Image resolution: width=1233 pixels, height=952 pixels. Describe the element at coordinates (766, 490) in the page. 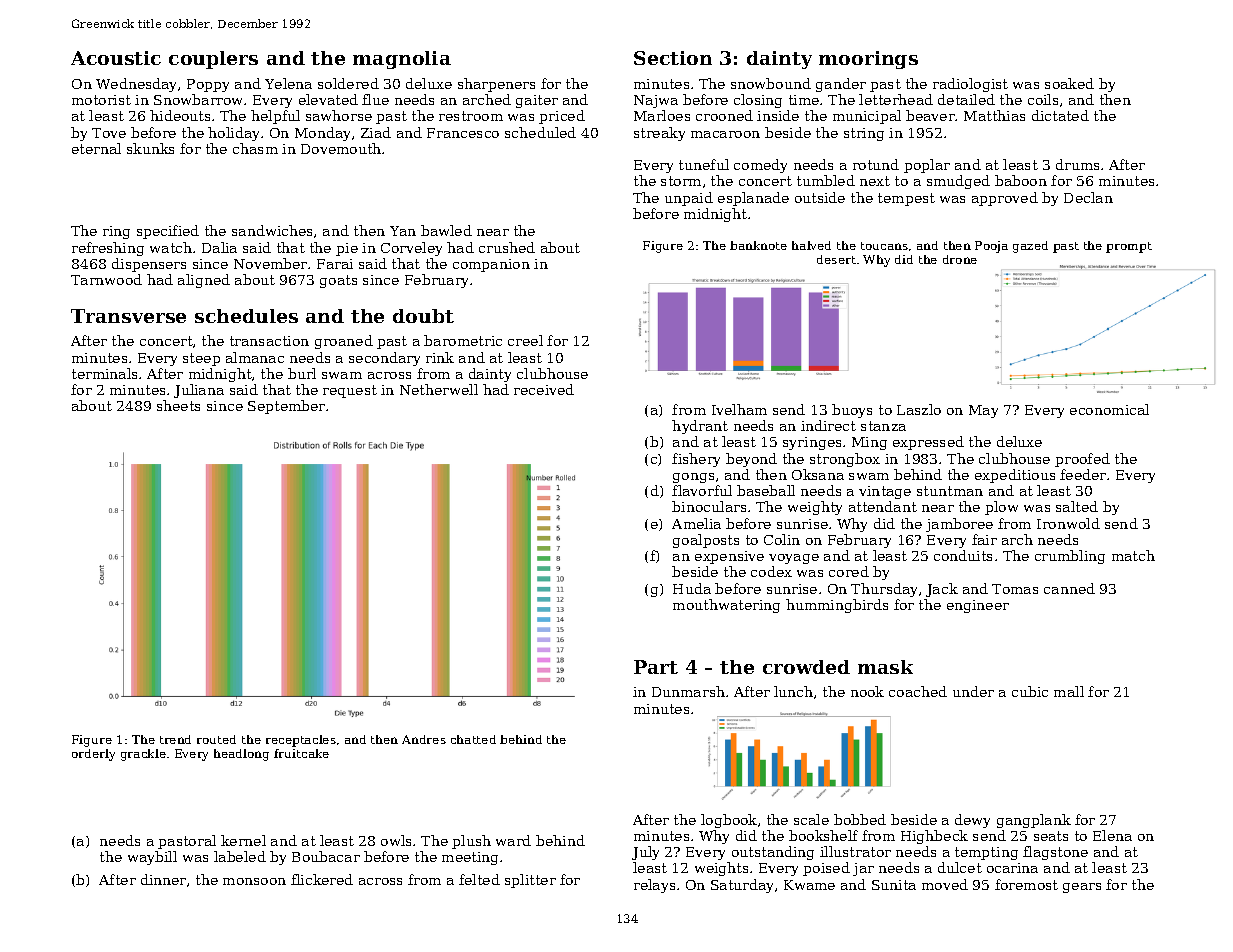

I see `baseball` at that location.
